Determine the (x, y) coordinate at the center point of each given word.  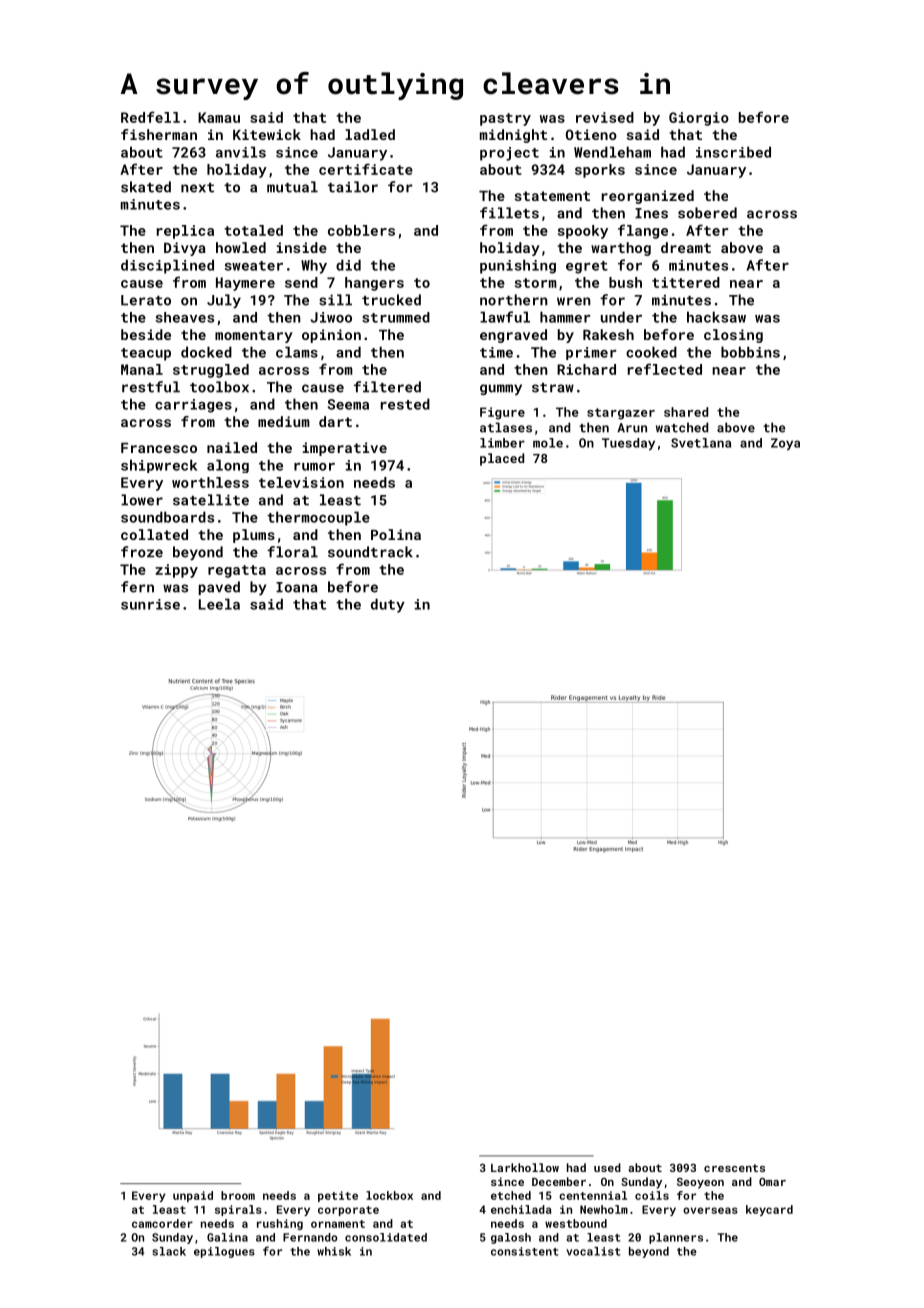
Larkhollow (525, 1167)
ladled (370, 134)
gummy (501, 390)
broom (238, 1195)
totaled (253, 230)
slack (169, 1251)
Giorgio (699, 119)
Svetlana (701, 443)
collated (154, 534)
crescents (734, 1168)
